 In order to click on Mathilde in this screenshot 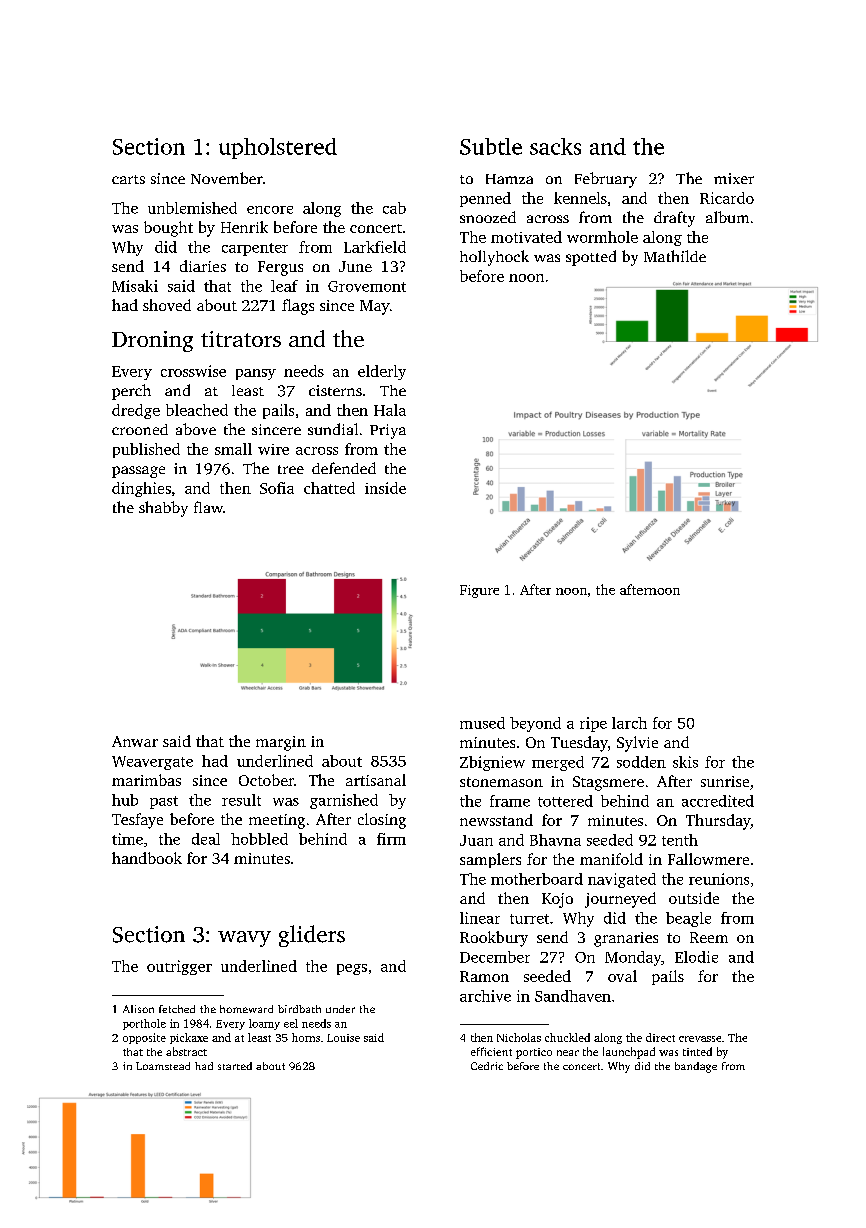, I will do `click(675, 256)`.
